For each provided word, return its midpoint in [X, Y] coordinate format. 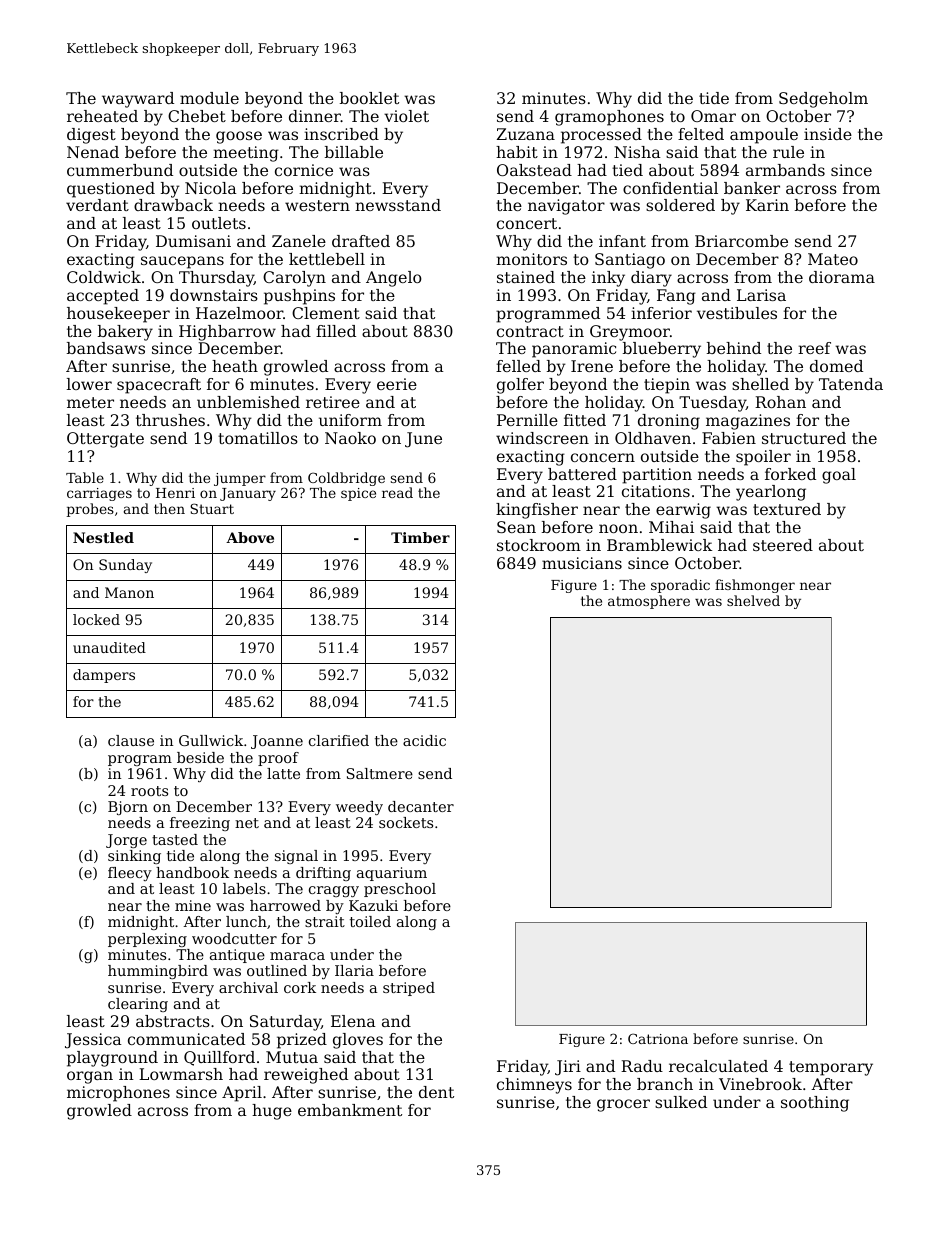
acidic [424, 740]
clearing [138, 1005]
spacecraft [159, 386]
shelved [753, 600]
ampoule [764, 136]
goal [839, 476]
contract [530, 331]
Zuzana [526, 134]
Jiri [568, 1068]
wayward [138, 100]
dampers [104, 676]
